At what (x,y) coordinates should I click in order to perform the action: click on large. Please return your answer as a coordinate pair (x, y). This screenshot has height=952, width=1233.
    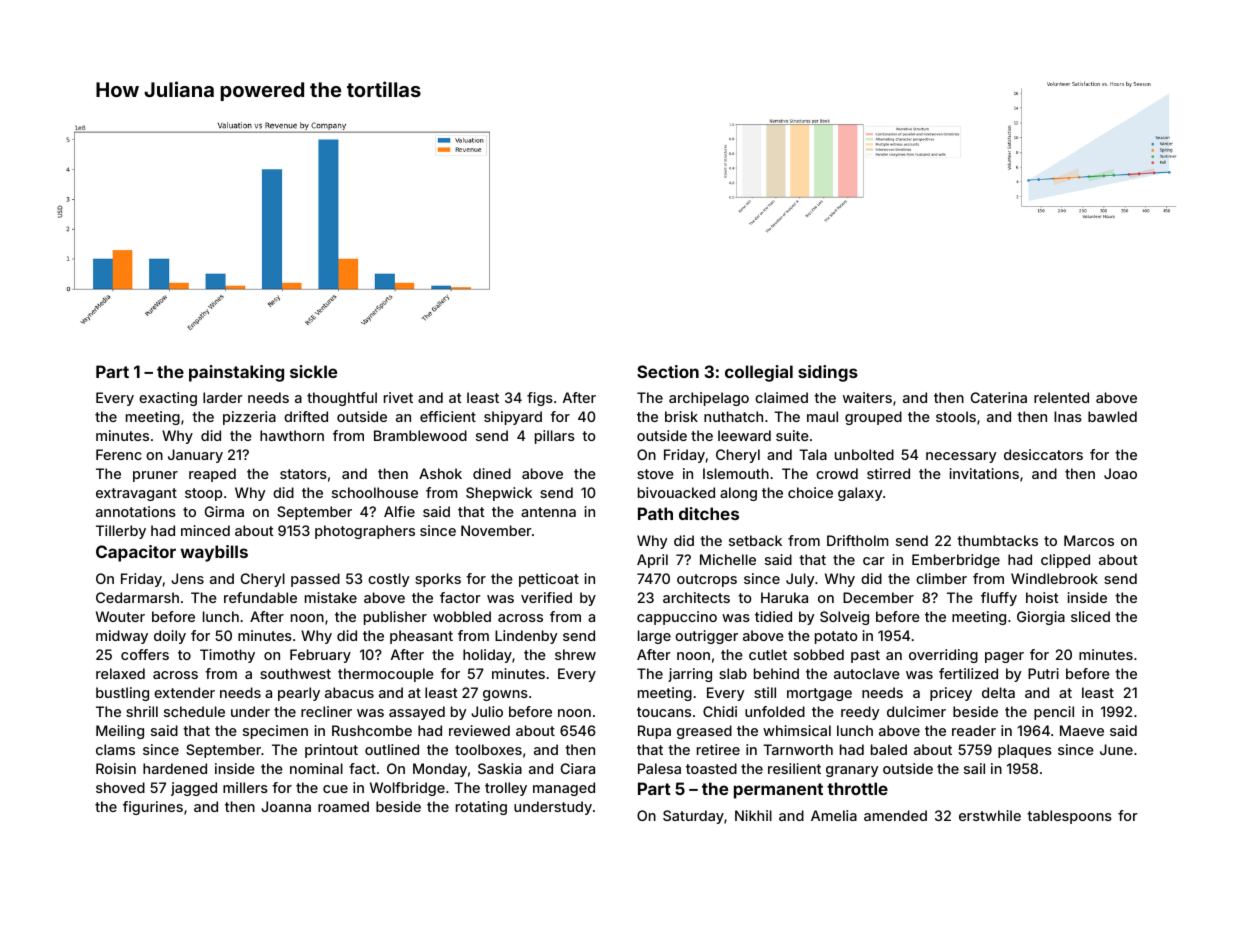
    Looking at the image, I should click on (654, 637).
